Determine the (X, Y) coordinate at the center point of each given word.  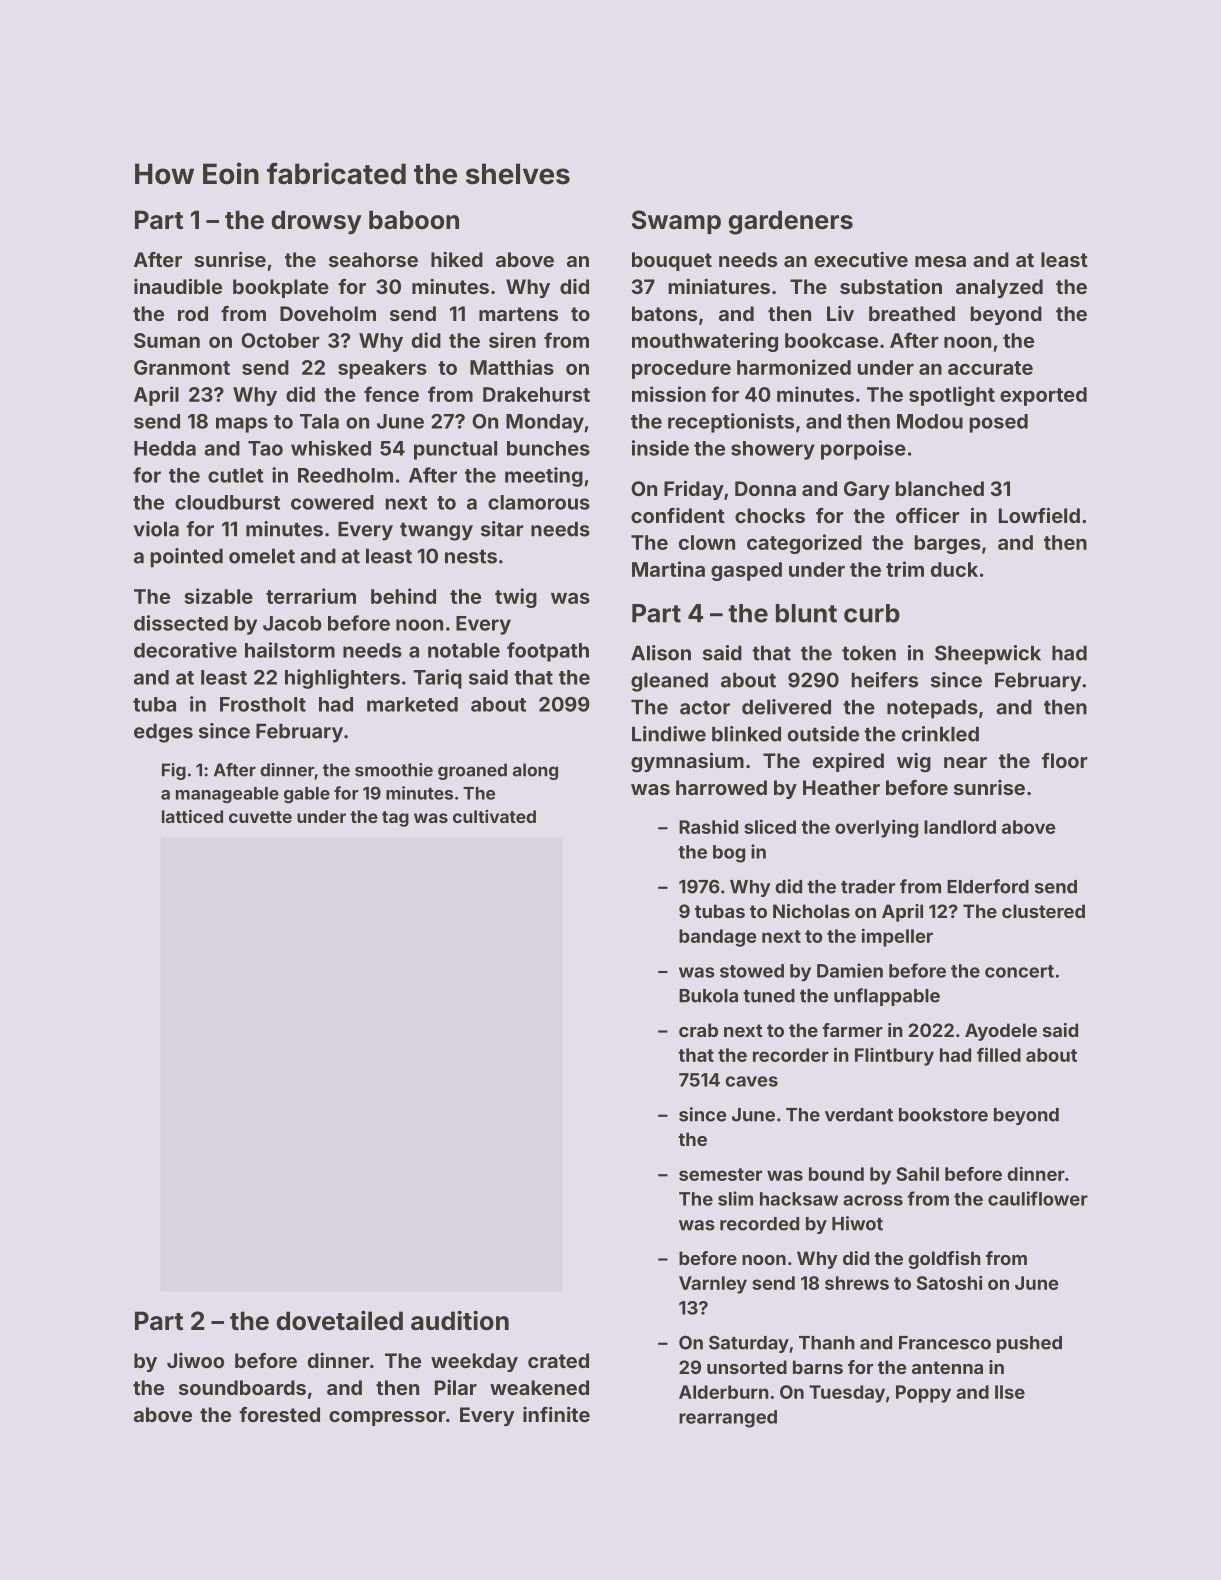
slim (735, 1198)
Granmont (182, 367)
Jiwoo (195, 1360)
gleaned (669, 682)
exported (1043, 396)
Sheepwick (988, 655)
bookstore (943, 1115)
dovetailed (340, 1320)
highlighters (342, 679)
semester (720, 1174)
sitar (502, 529)
